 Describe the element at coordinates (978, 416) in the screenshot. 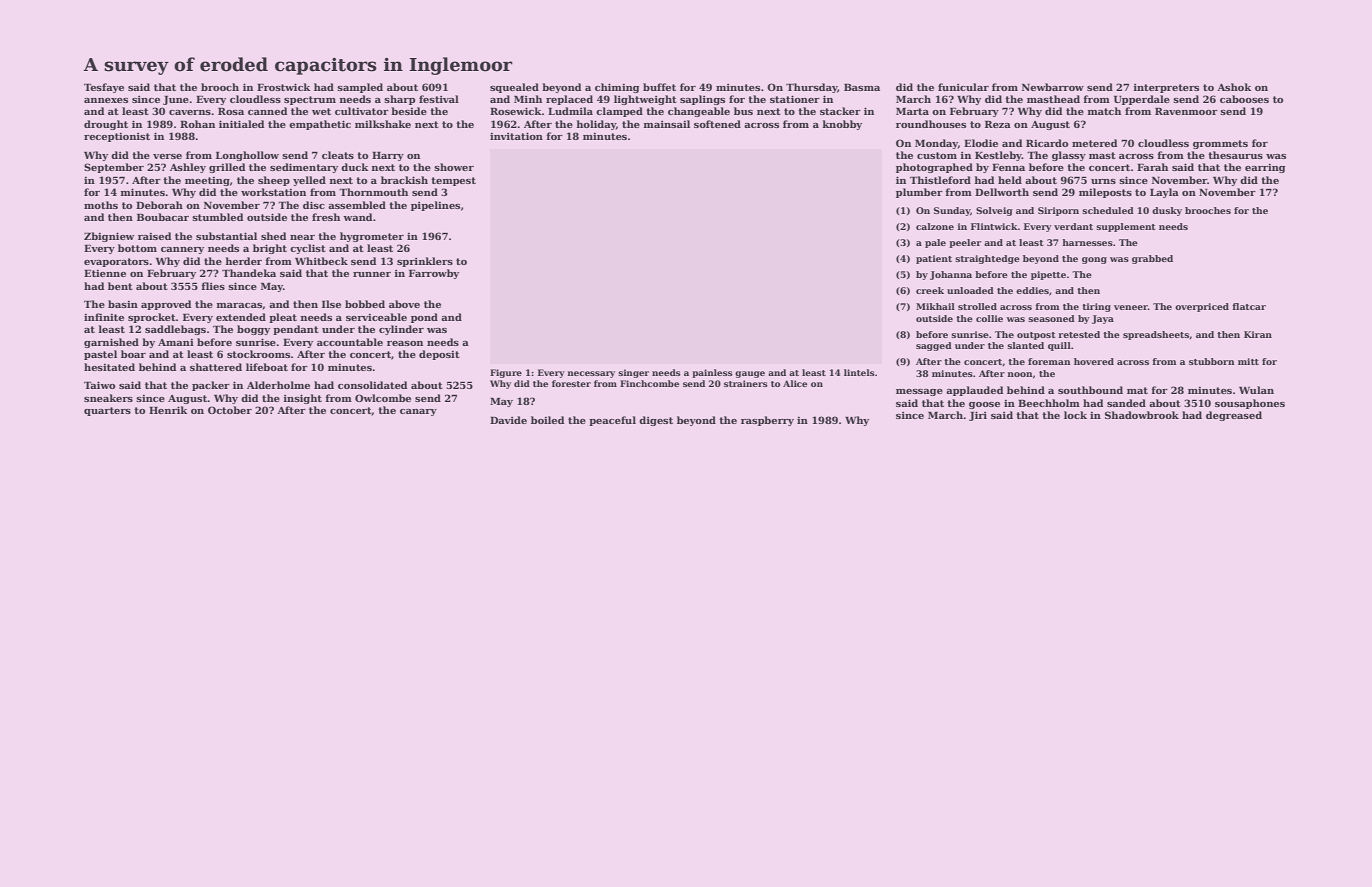

I see `Jiri` at that location.
